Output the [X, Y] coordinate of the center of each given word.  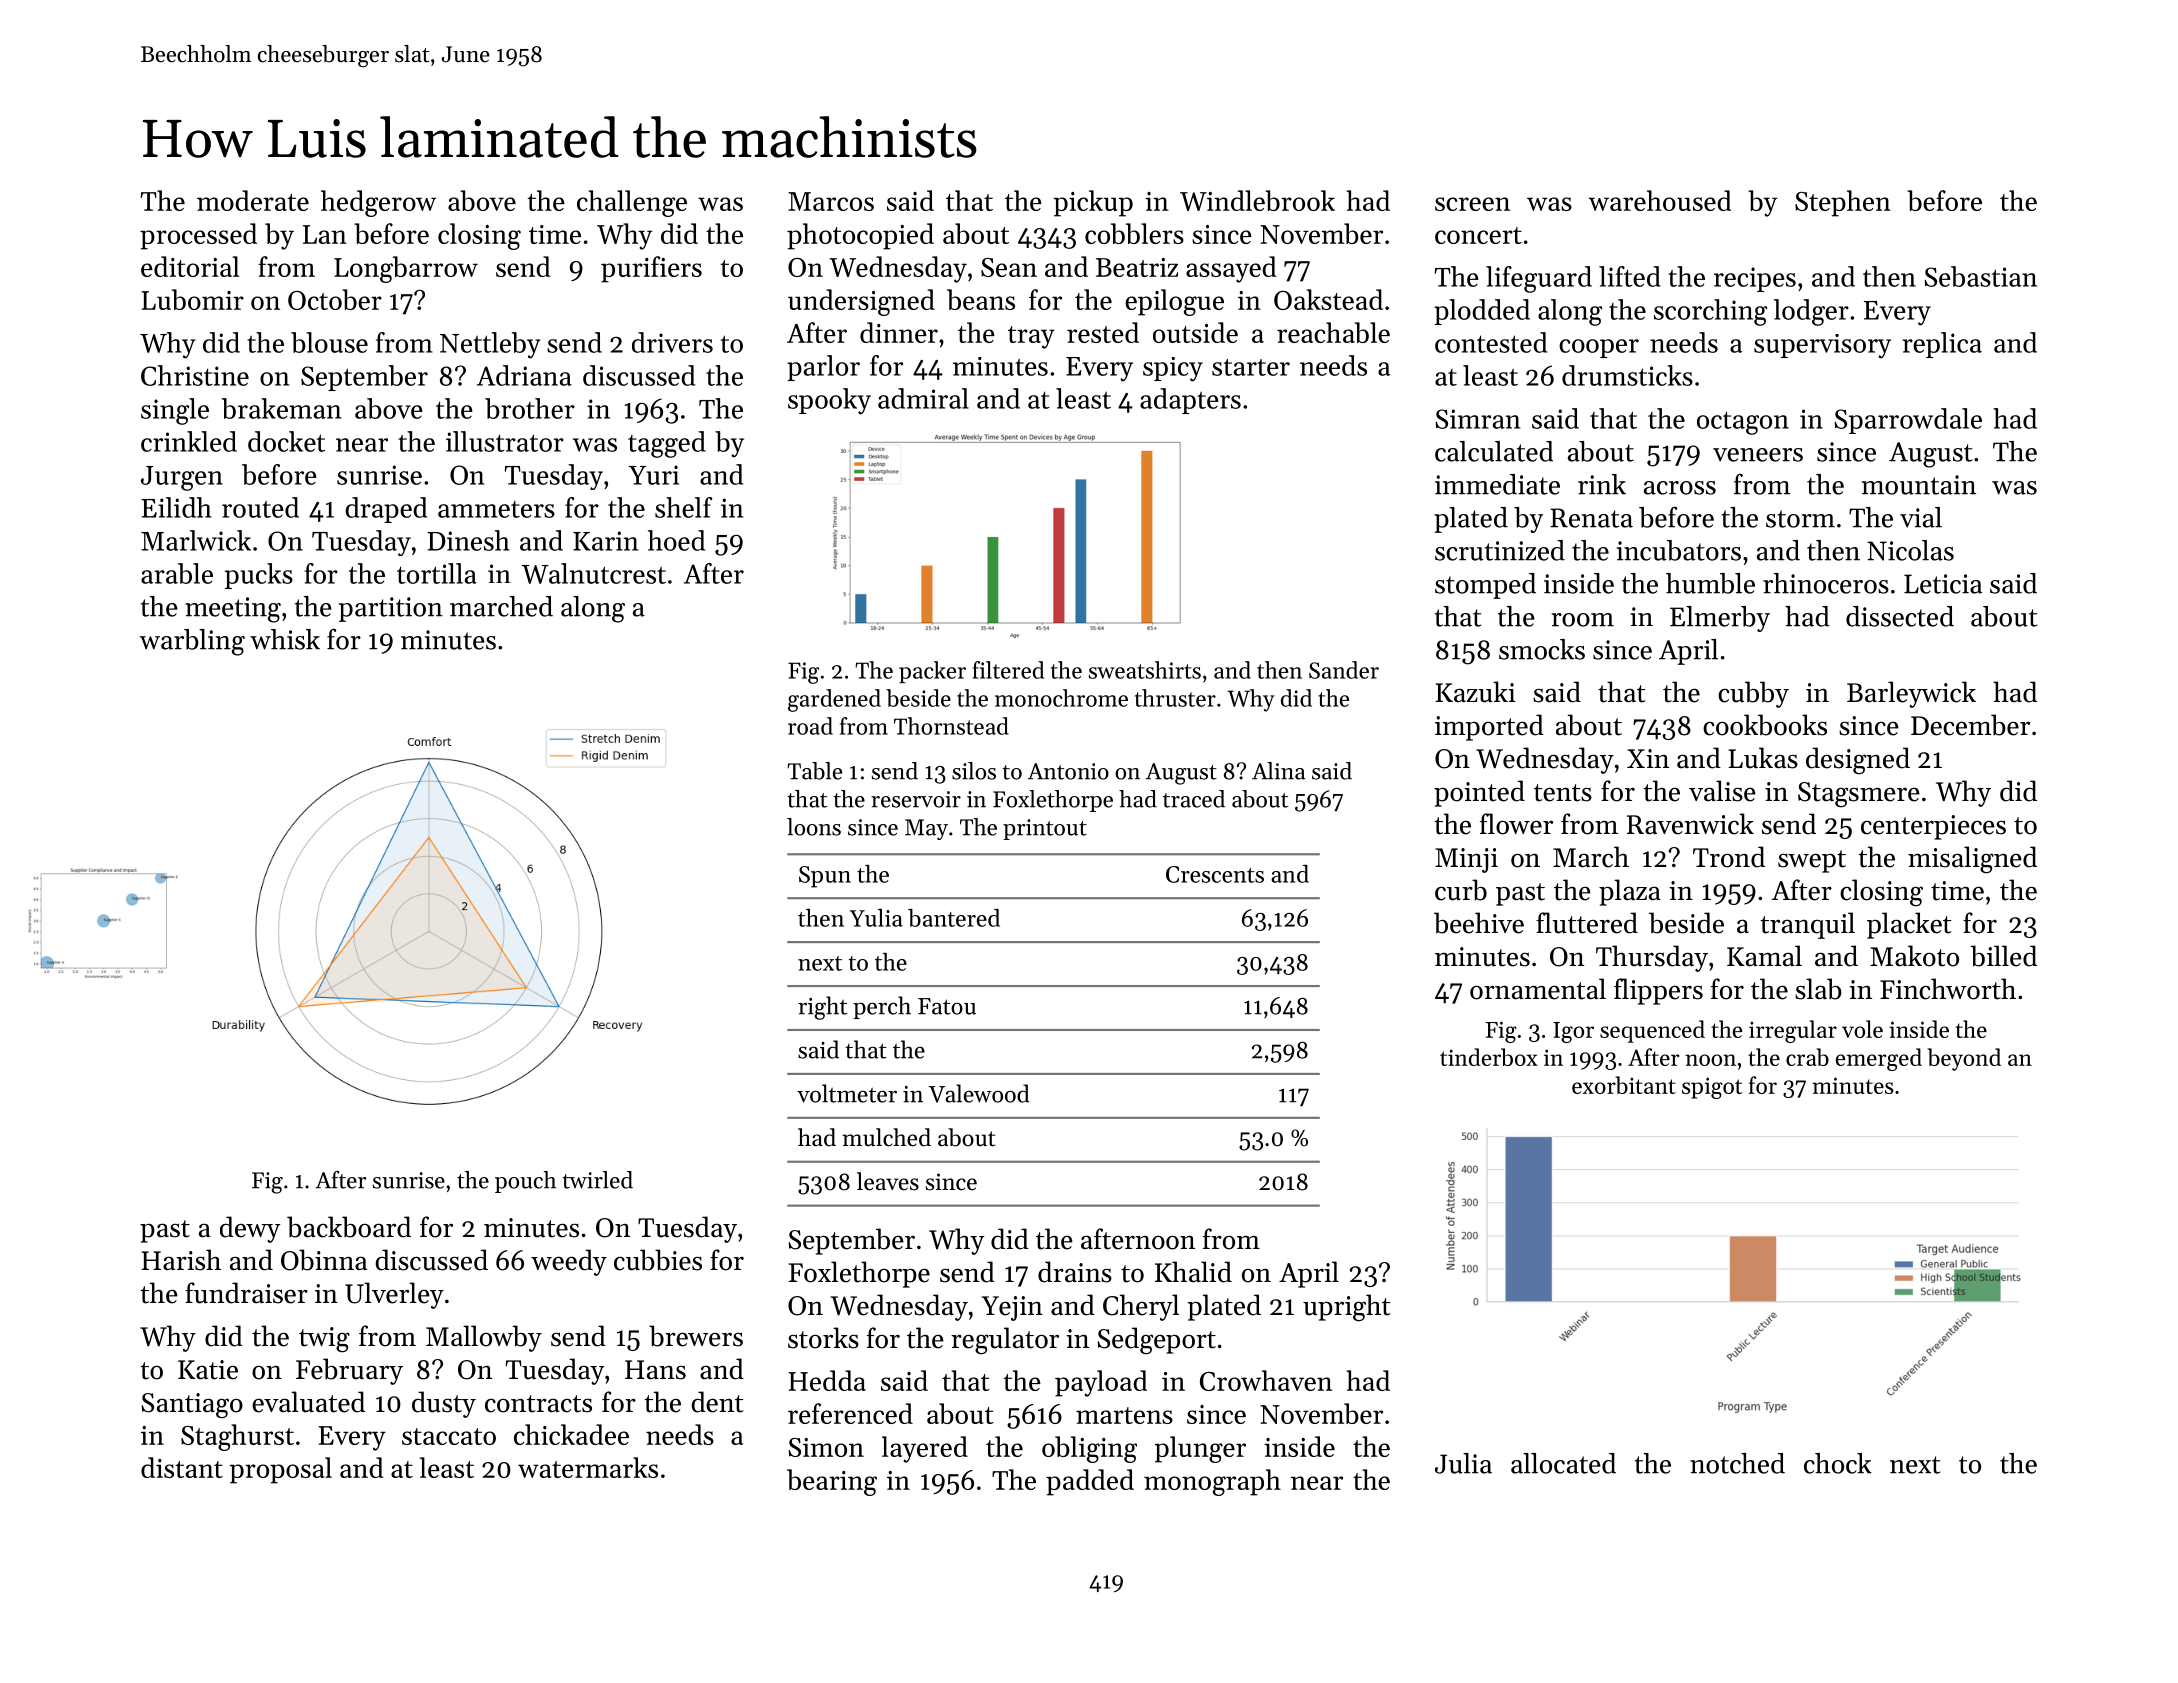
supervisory [1822, 346]
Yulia [876, 918]
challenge [632, 203]
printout [1045, 829]
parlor [823, 368]
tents [1563, 793]
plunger [1200, 1449]
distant [182, 1467]
